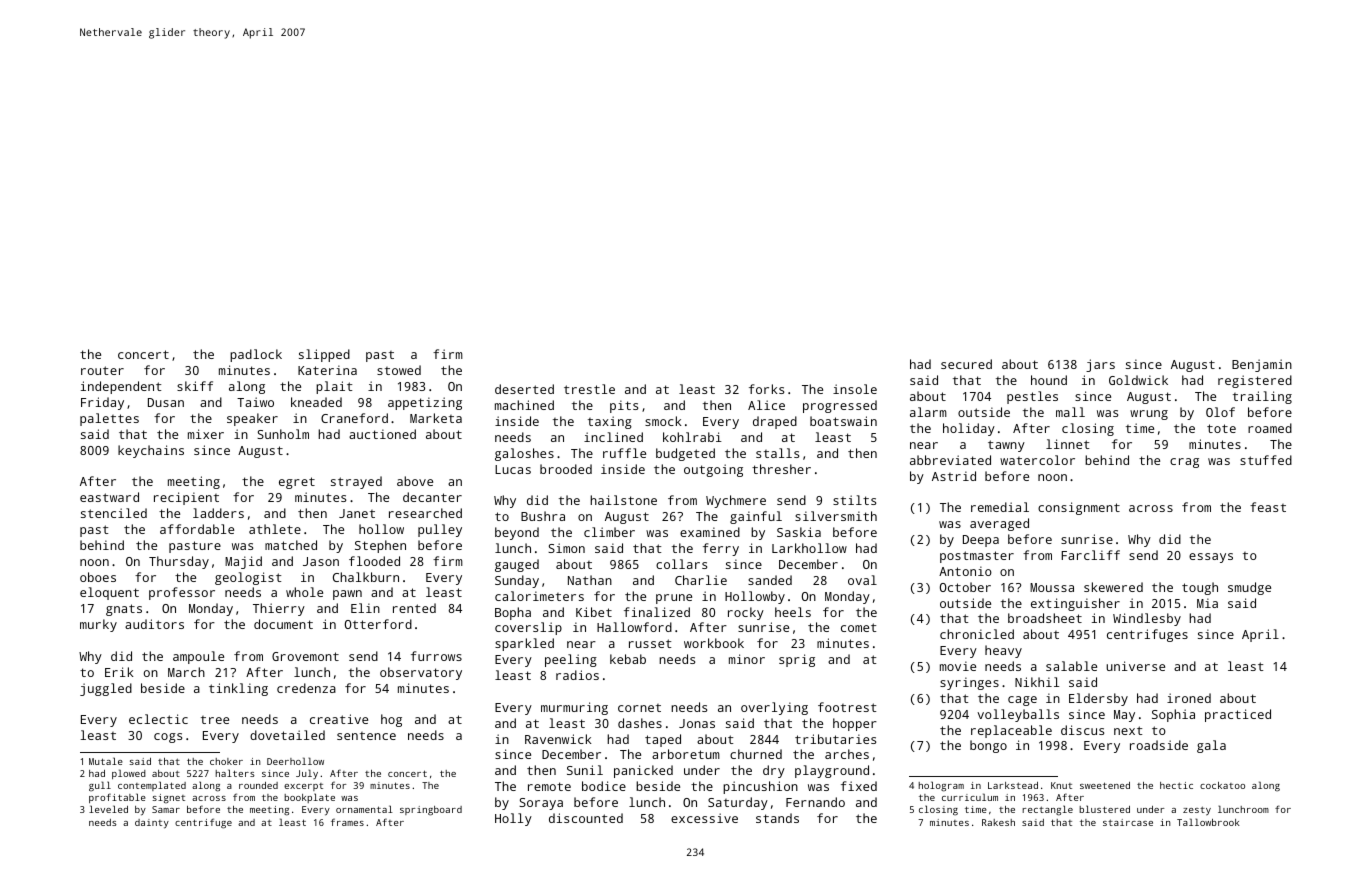 The height and width of the document is (887, 1372). Describe the element at coordinates (643, 771) in the document. I see `panicked` at that location.
